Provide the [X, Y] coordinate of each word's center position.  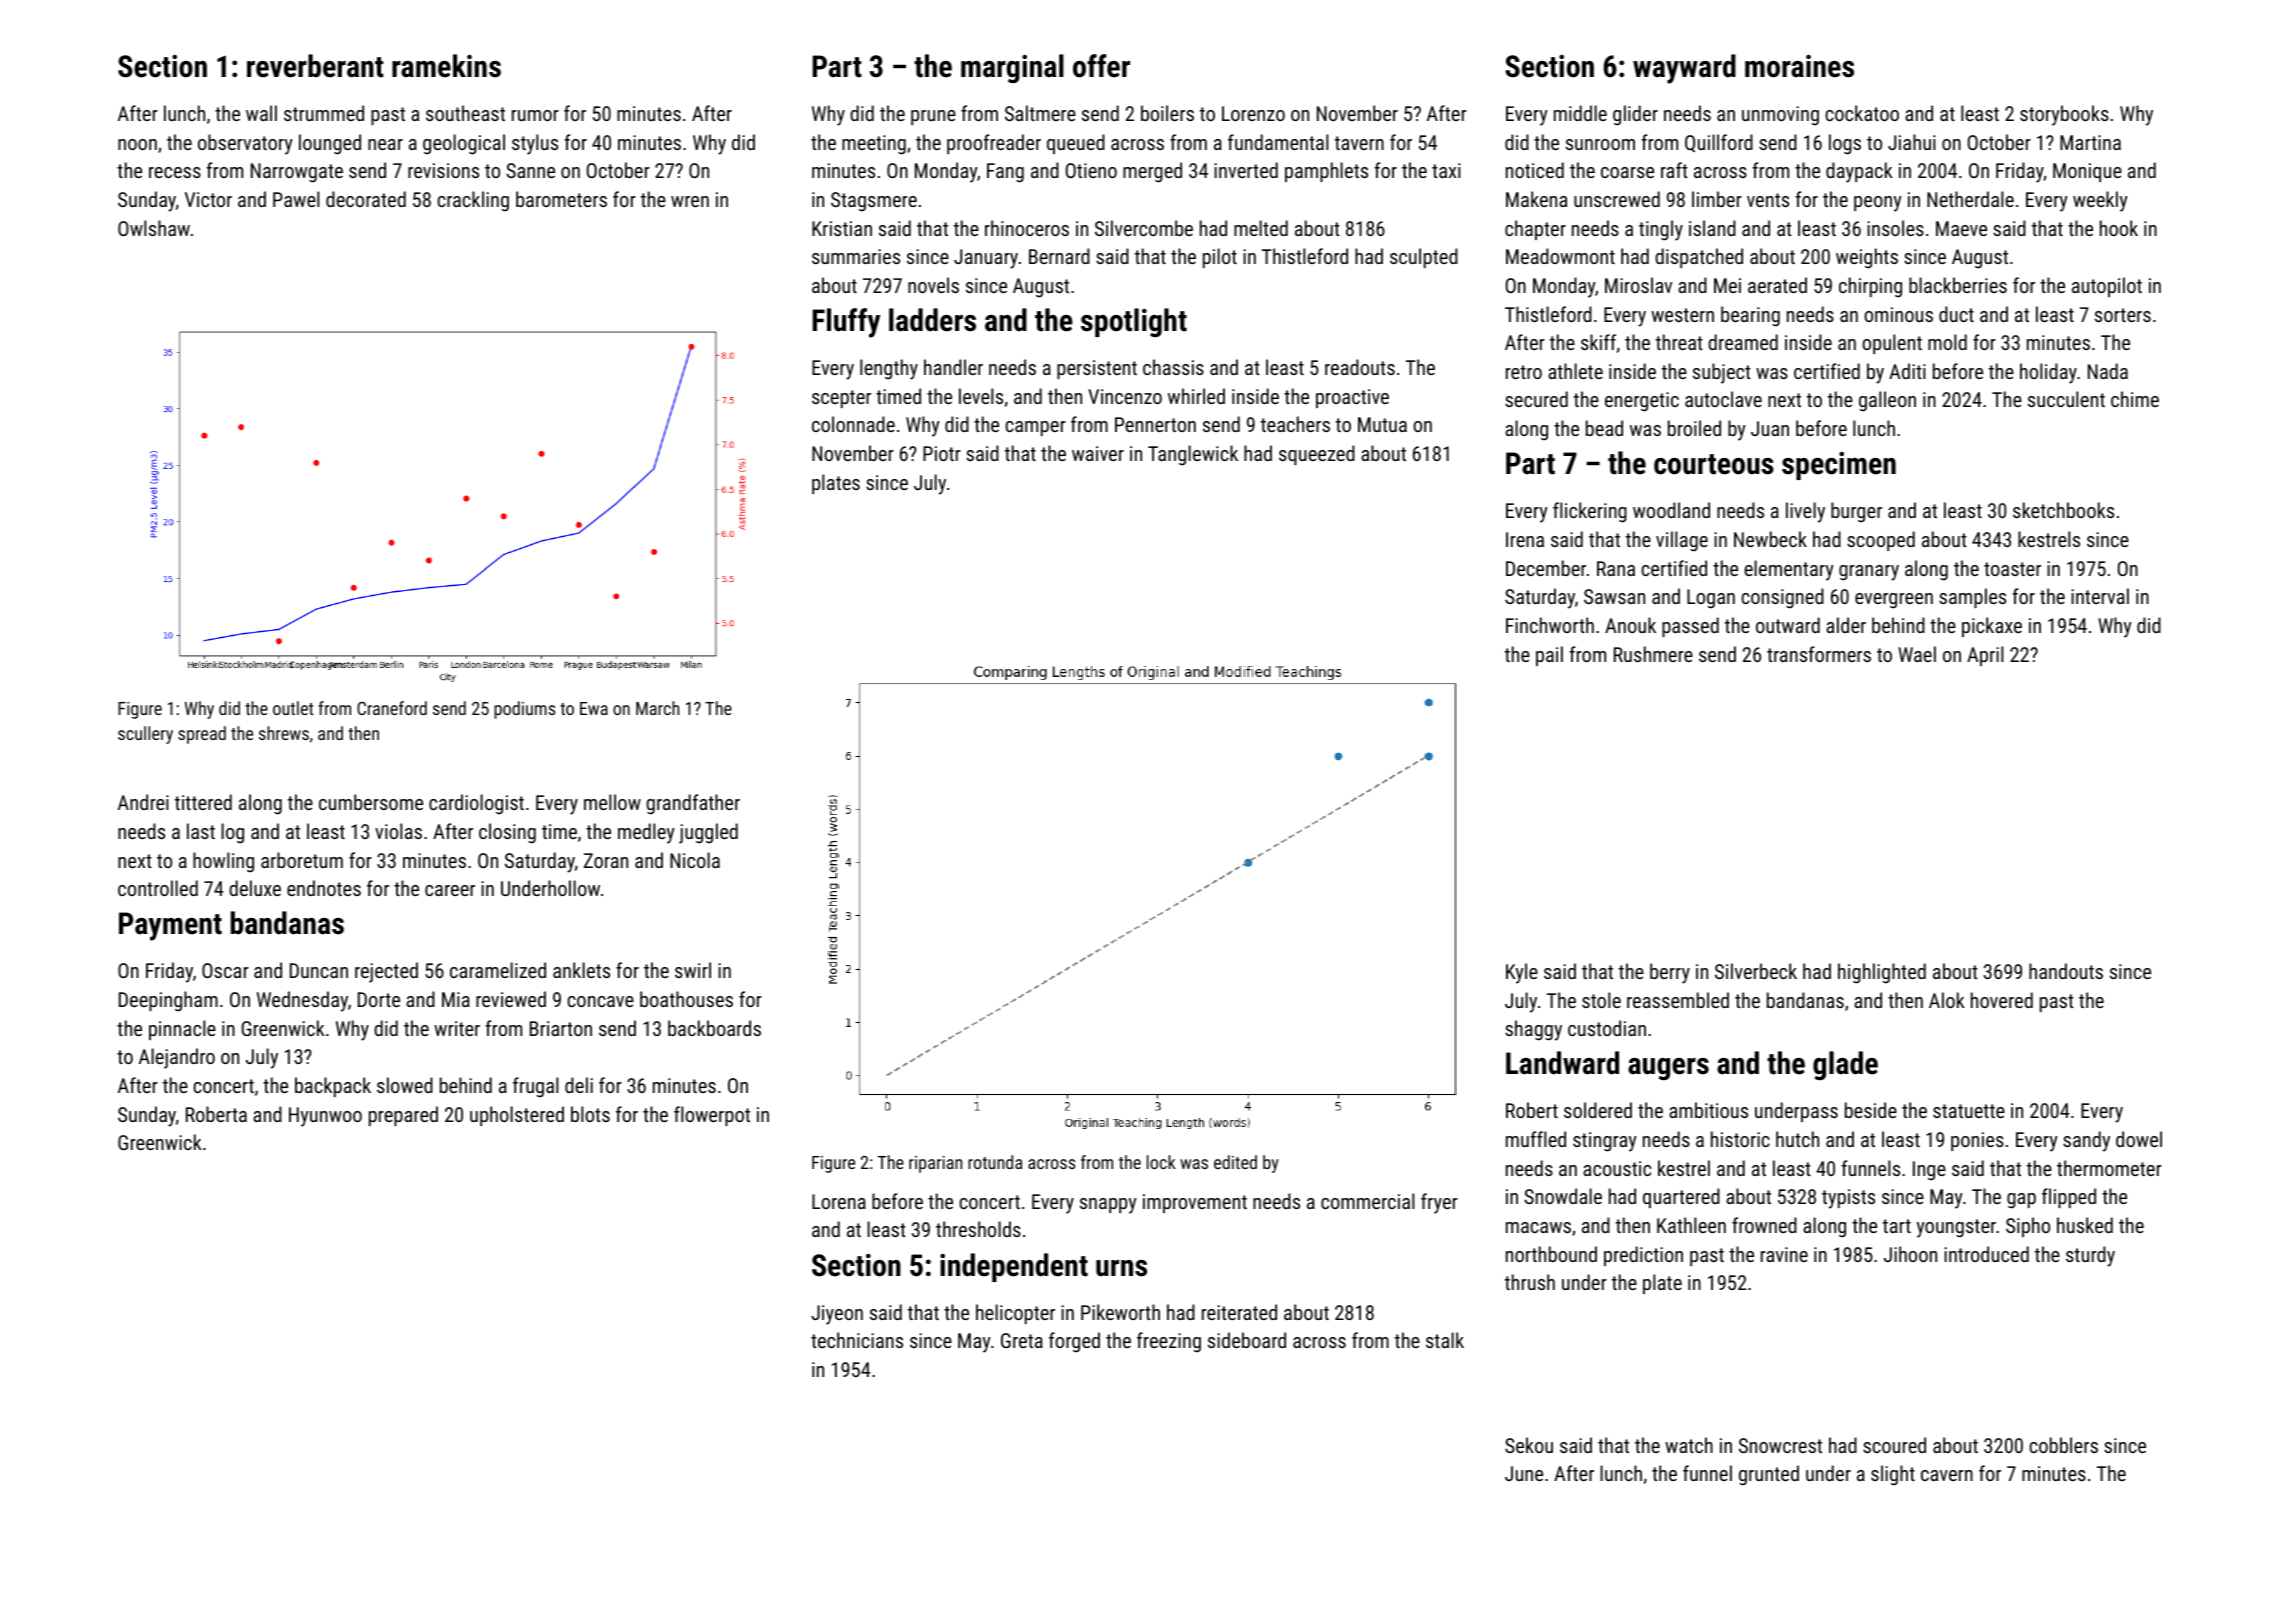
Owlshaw [154, 228]
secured [1536, 399]
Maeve [1961, 228]
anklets [581, 970]
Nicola [695, 860]
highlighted [1882, 973]
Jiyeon [837, 1315]
